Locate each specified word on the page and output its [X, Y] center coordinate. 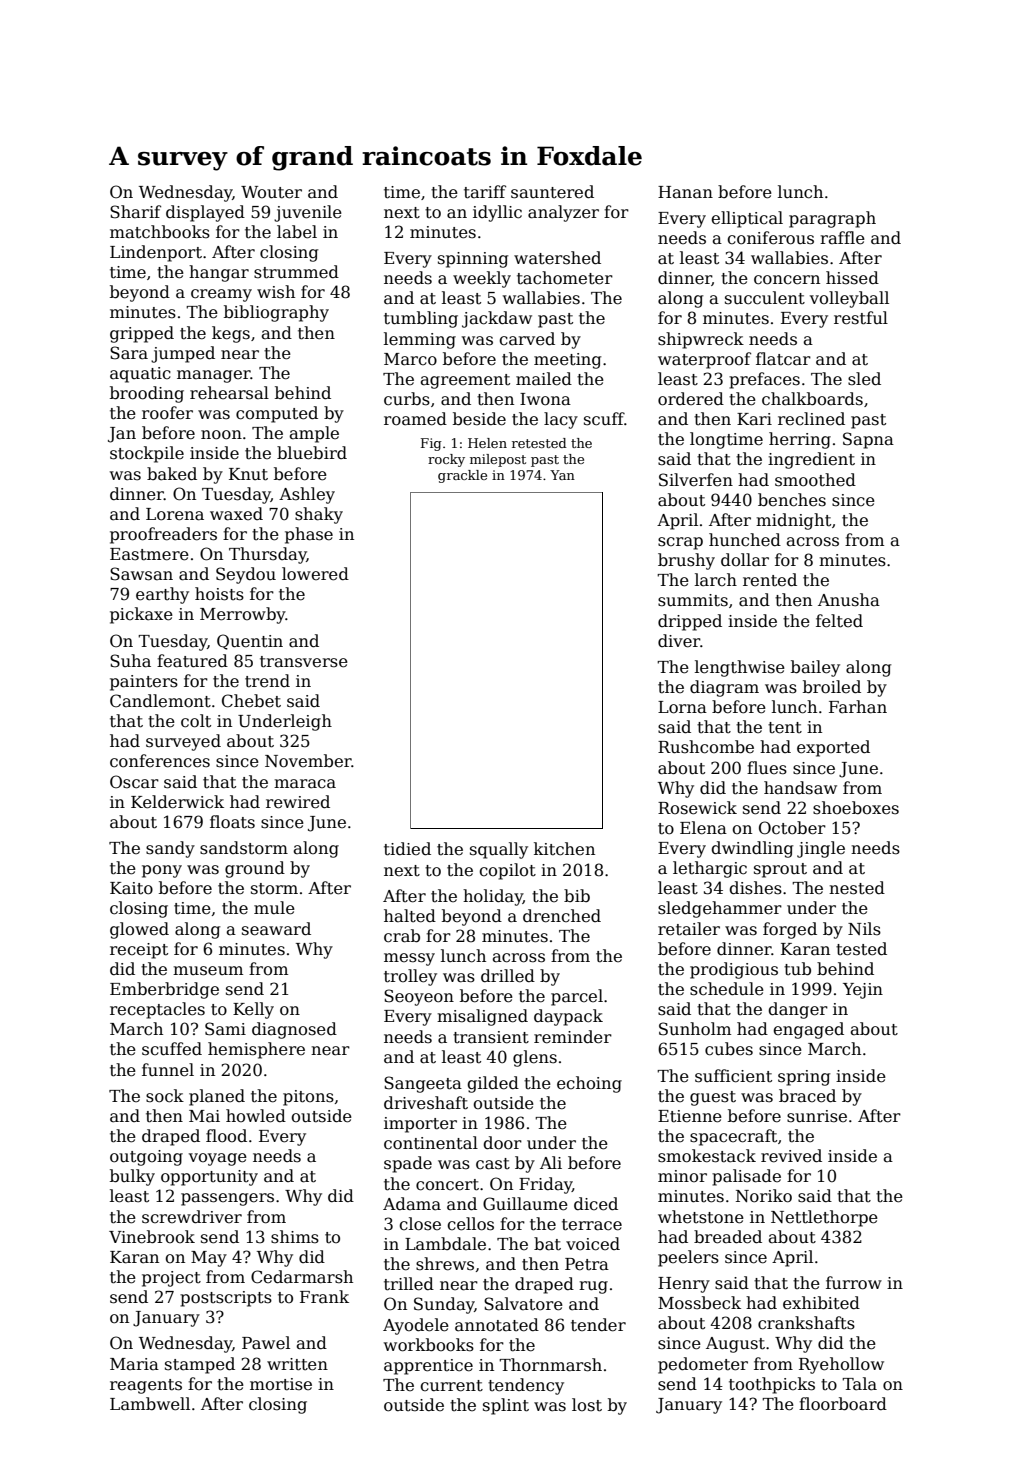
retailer [689, 929]
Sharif [135, 212]
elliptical [747, 219]
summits [693, 600]
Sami [225, 1029]
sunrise [817, 1116]
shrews [445, 1264]
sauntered [552, 192]
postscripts [226, 1299]
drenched [562, 916]
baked [172, 474]
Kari [754, 419]
